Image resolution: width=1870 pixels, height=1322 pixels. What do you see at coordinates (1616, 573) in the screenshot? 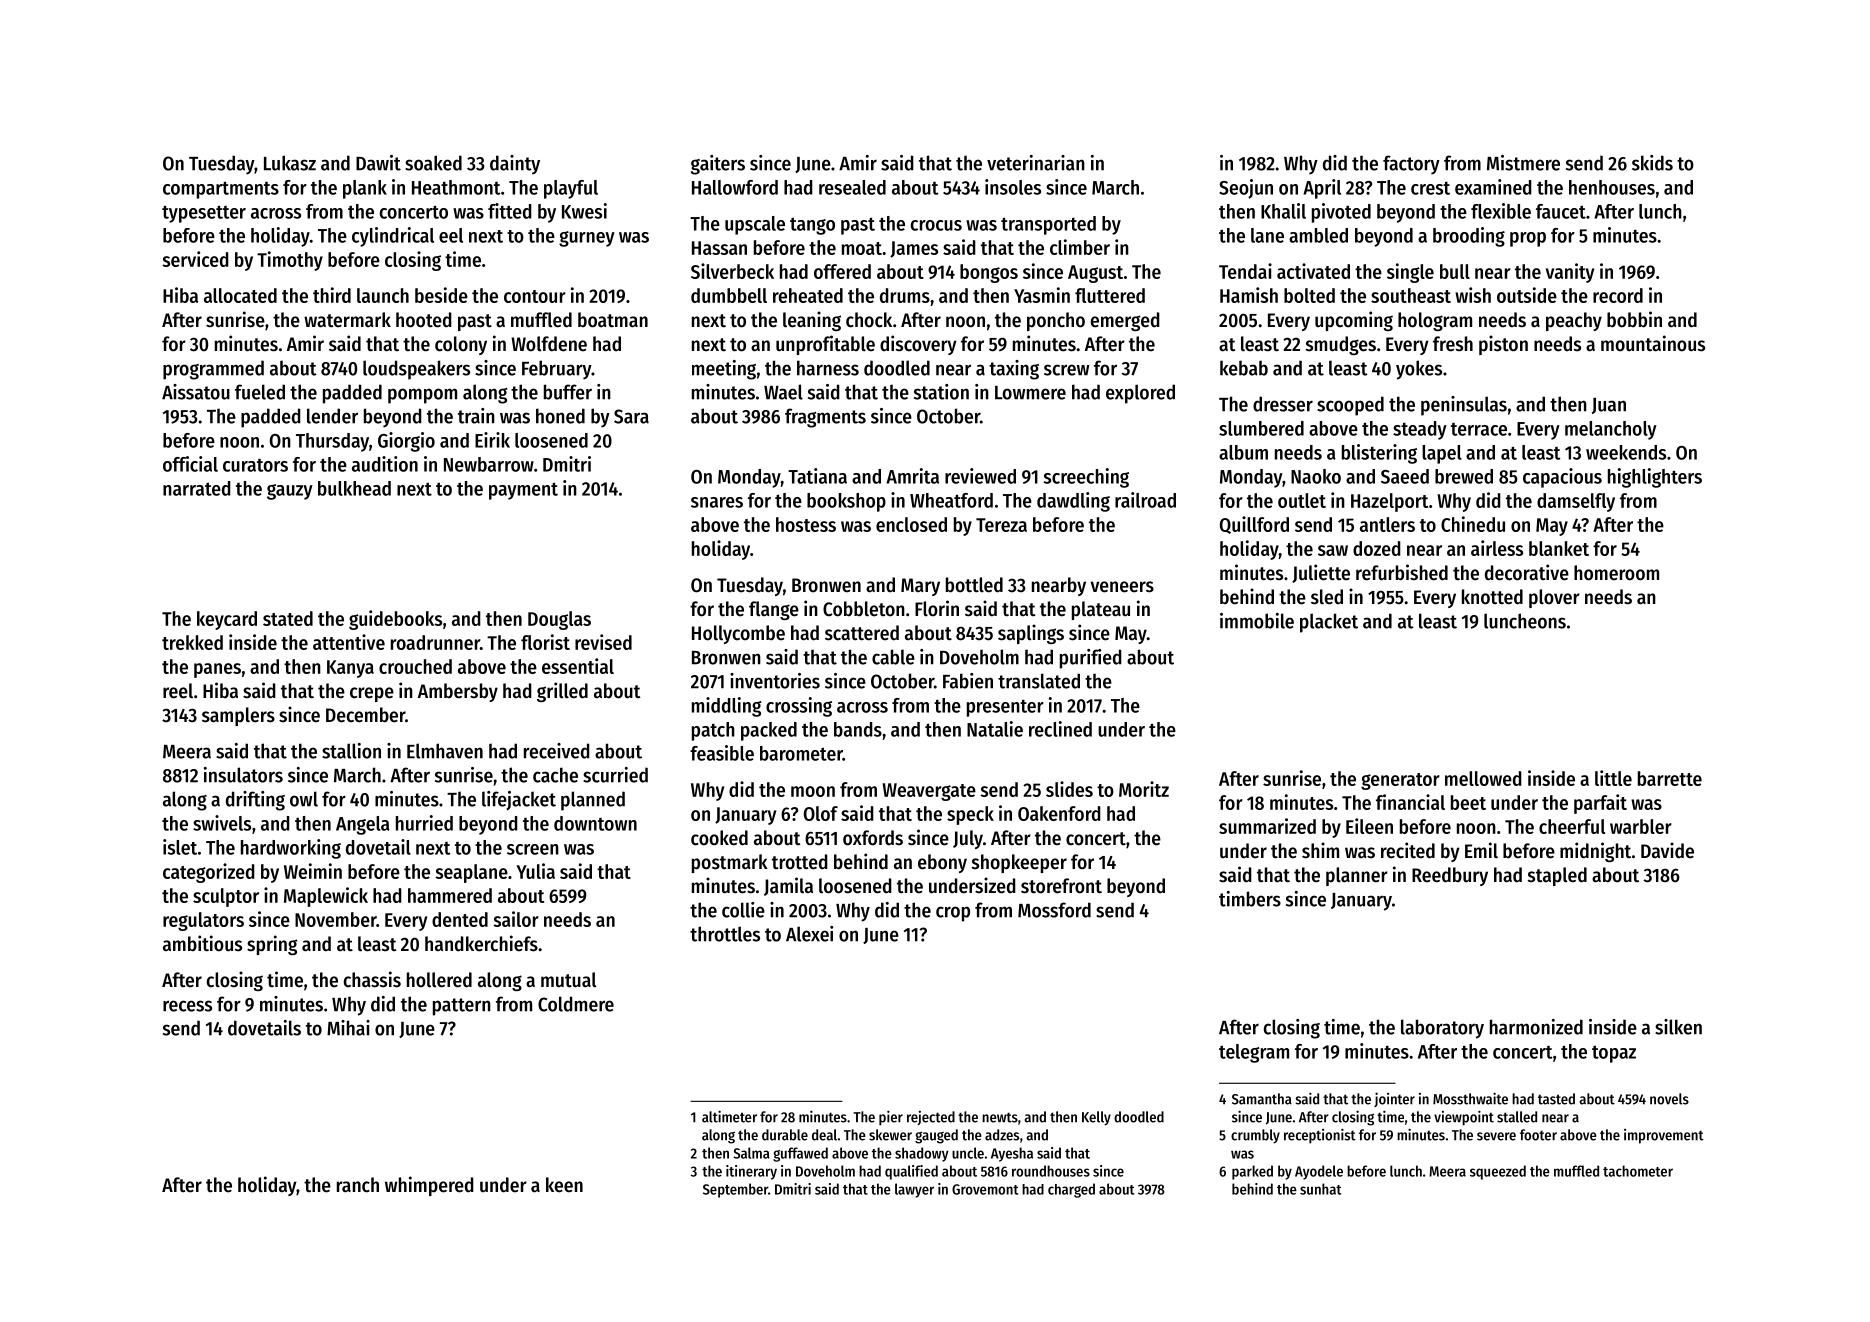
I see `homeroom` at bounding box center [1616, 573].
